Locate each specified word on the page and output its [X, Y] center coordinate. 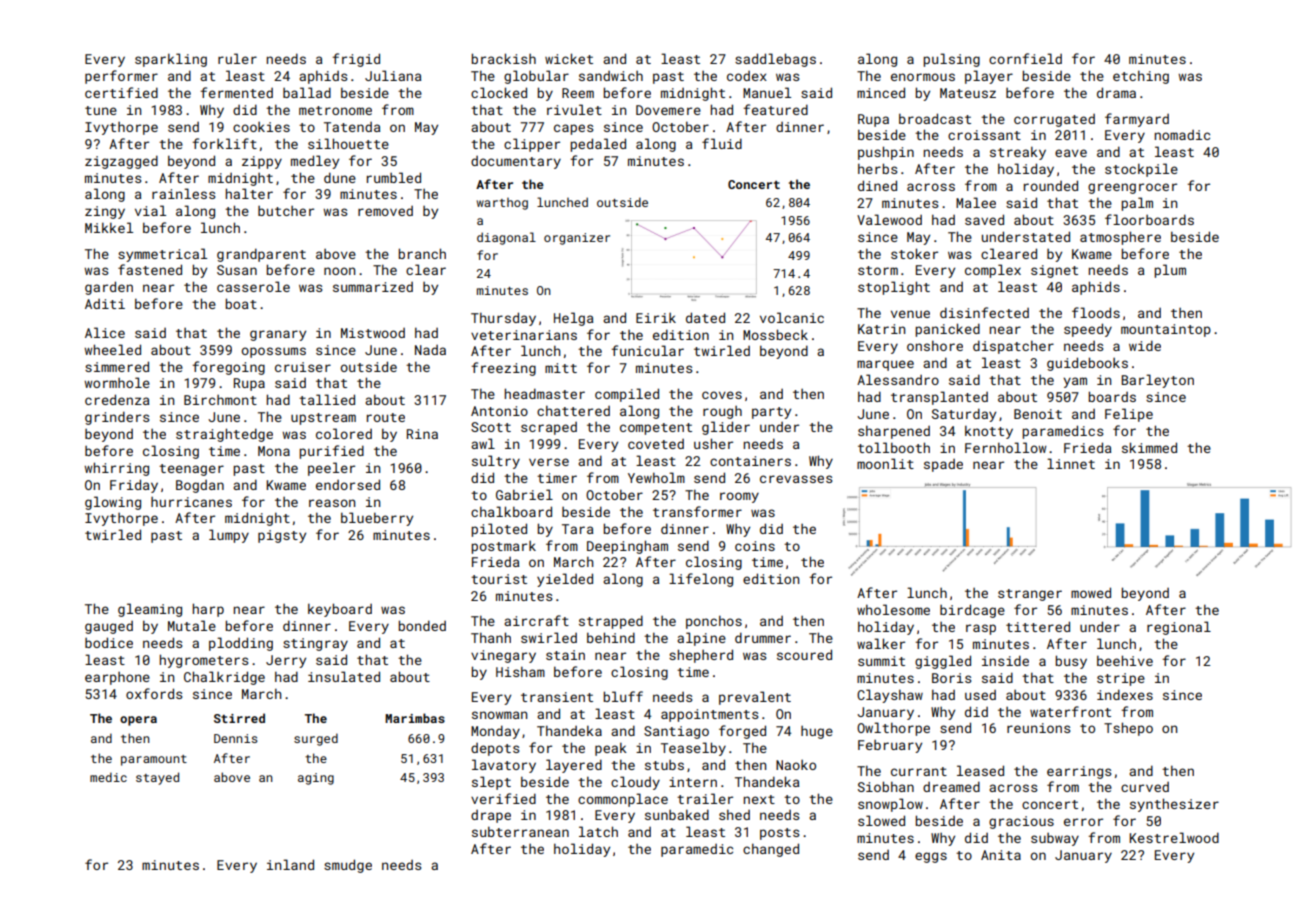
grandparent [261, 255]
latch [598, 831]
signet [1054, 271]
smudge [348, 866]
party [771, 413]
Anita [1001, 855]
